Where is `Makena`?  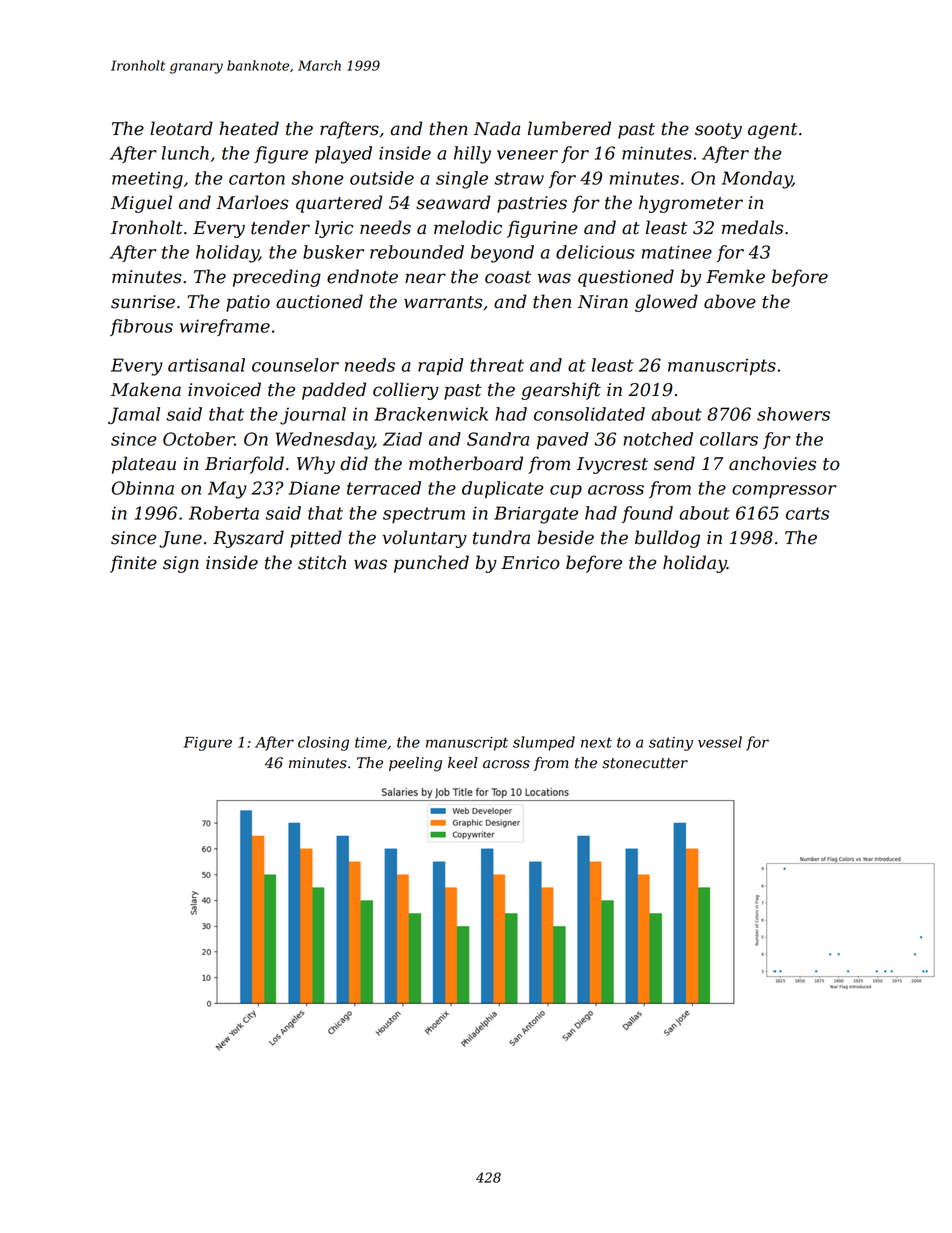 Makena is located at coordinates (146, 389).
